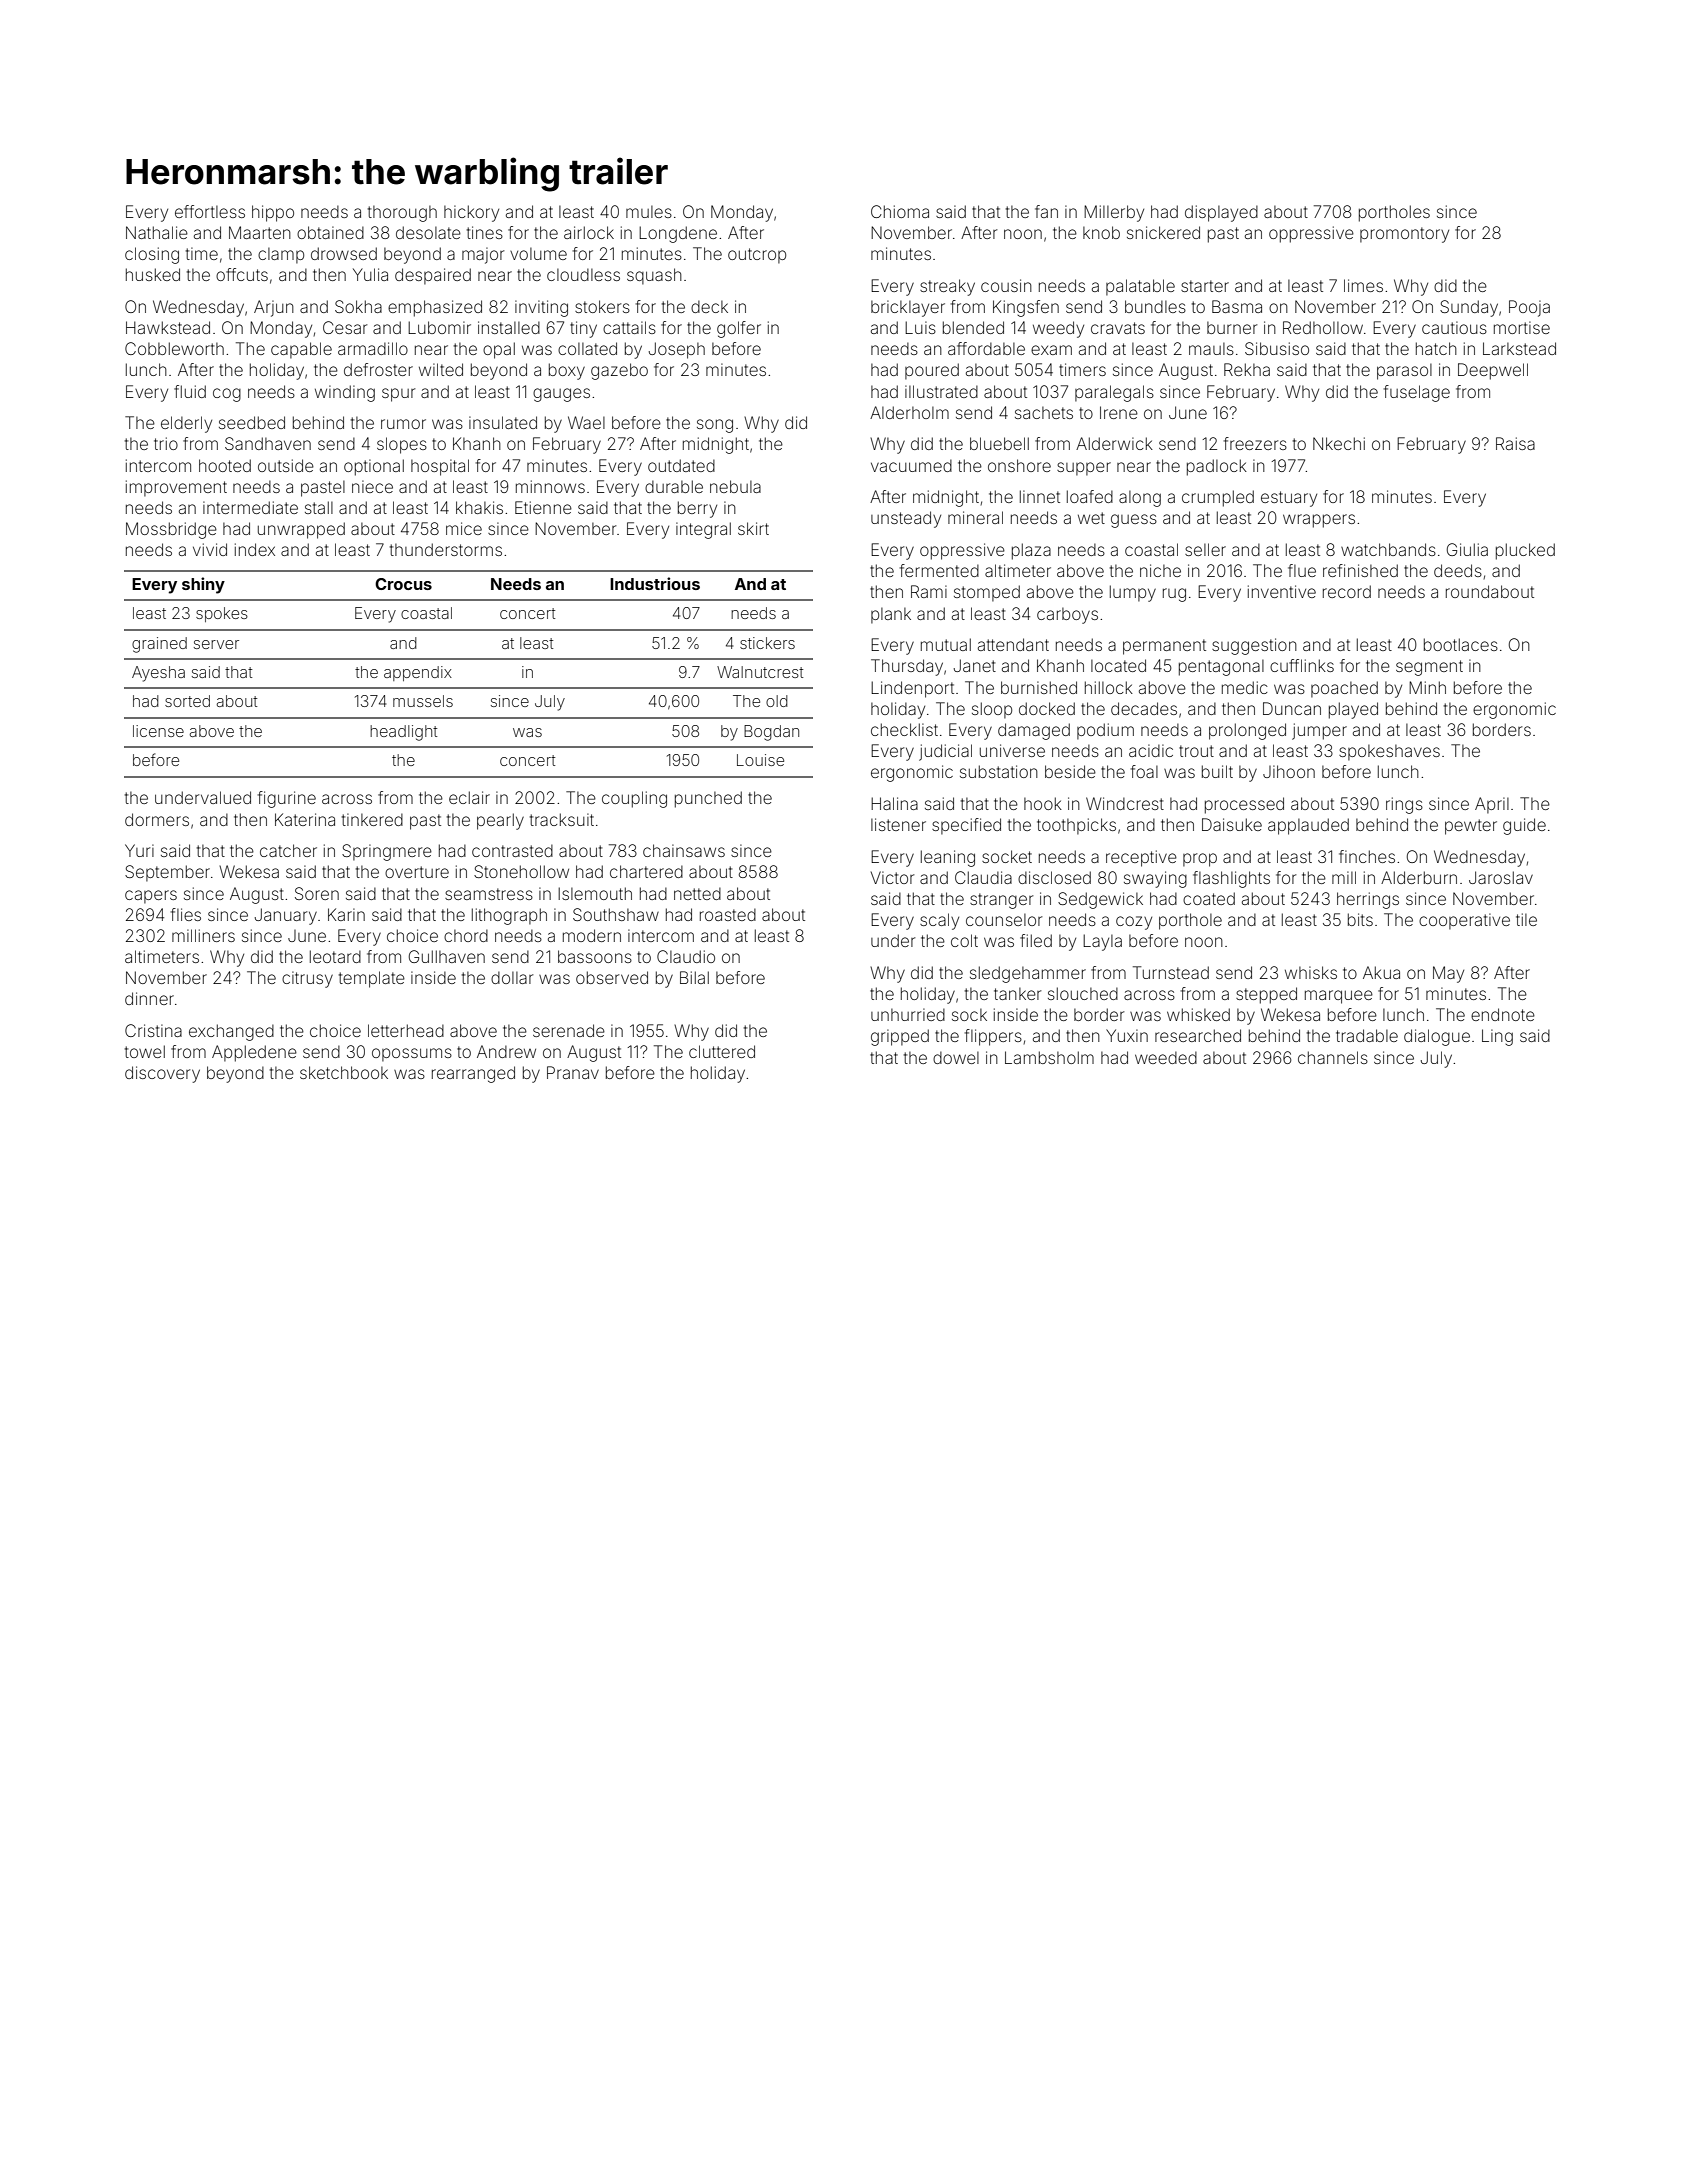 The height and width of the document is (2178, 1683). What do you see at coordinates (550, 486) in the document?
I see `minnows` at bounding box center [550, 486].
